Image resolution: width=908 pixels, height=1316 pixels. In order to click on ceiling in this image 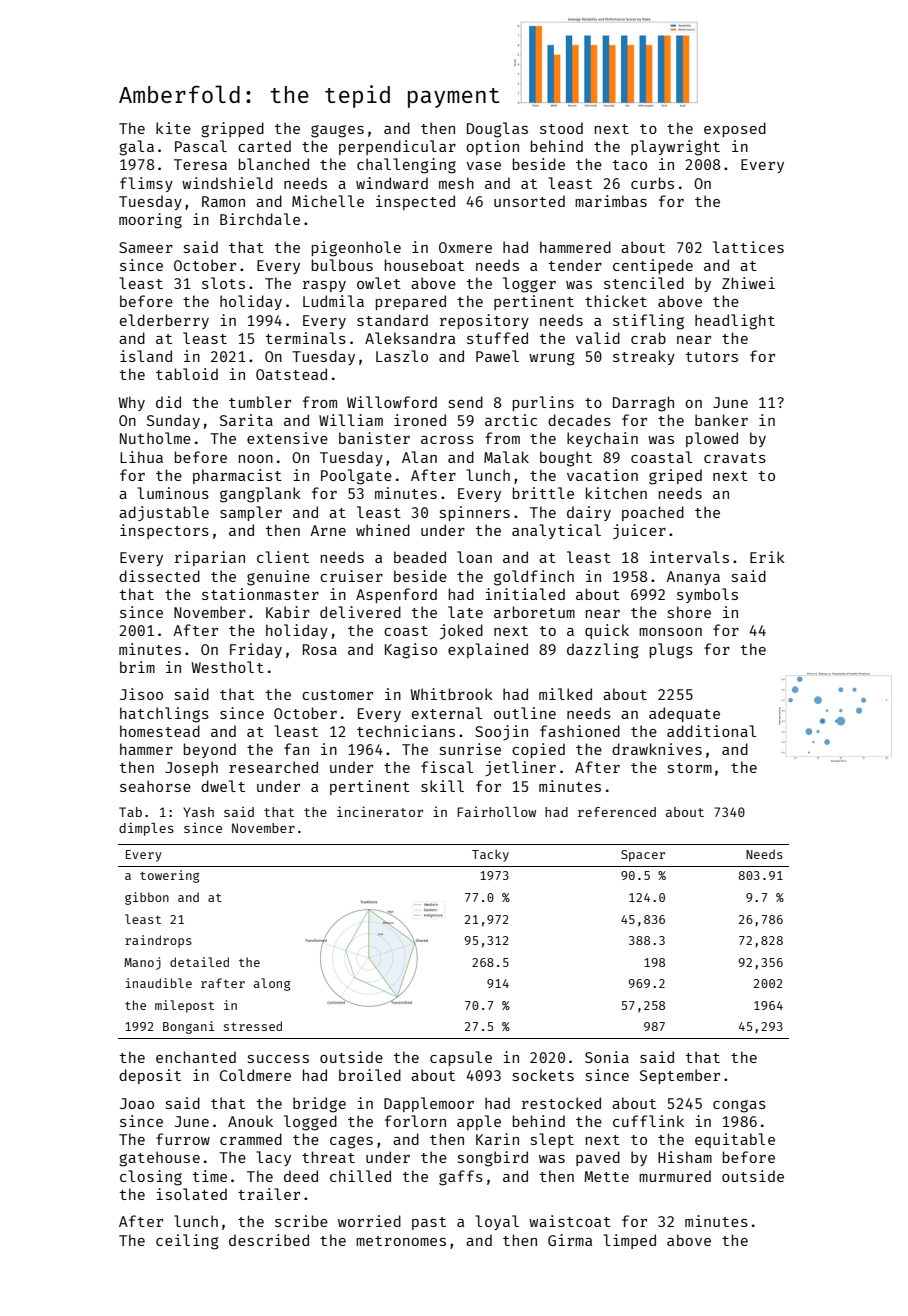, I will do `click(187, 1242)`.
